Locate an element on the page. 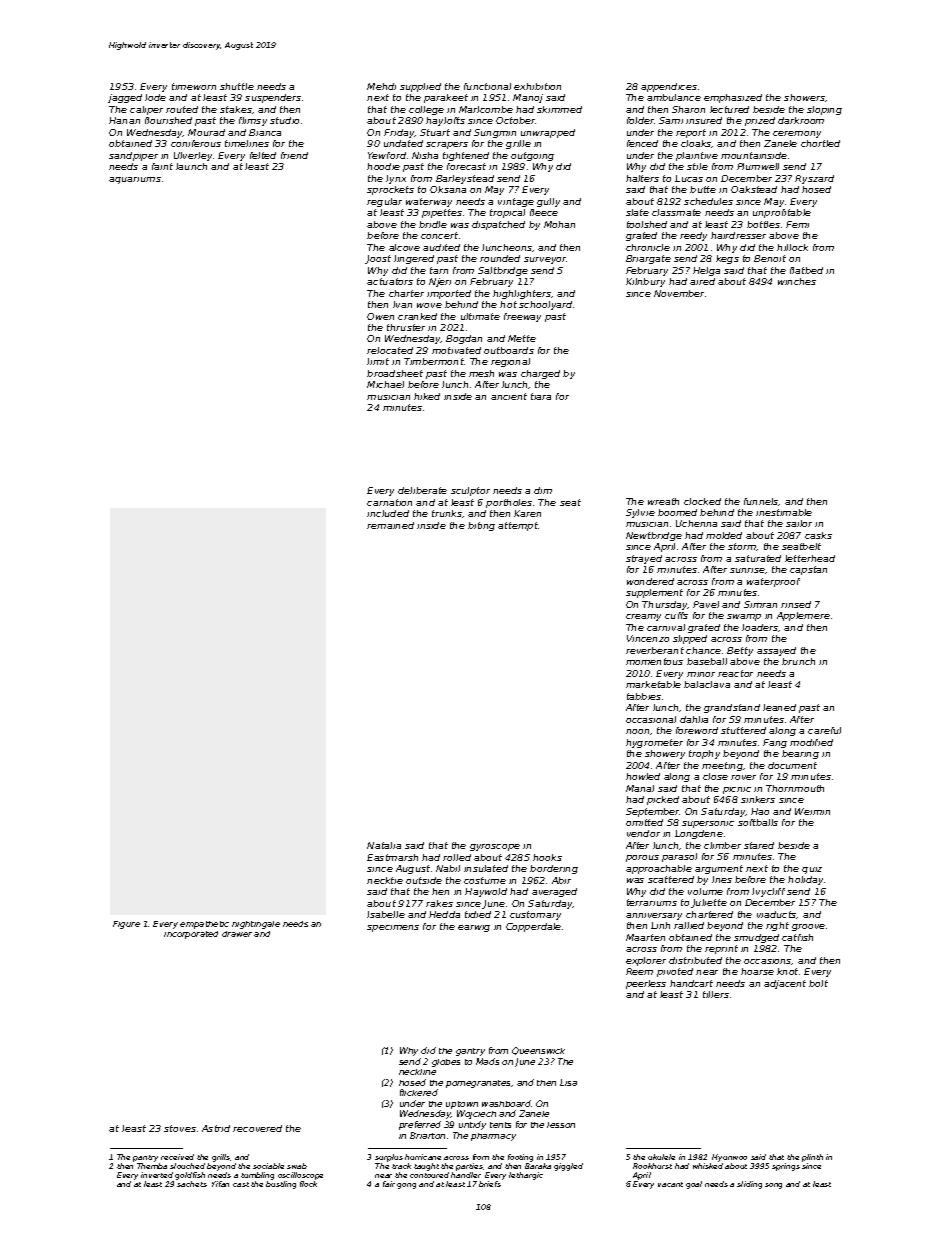 Image resolution: width=952 pixels, height=1233 pixels. sloping is located at coordinates (824, 110).
